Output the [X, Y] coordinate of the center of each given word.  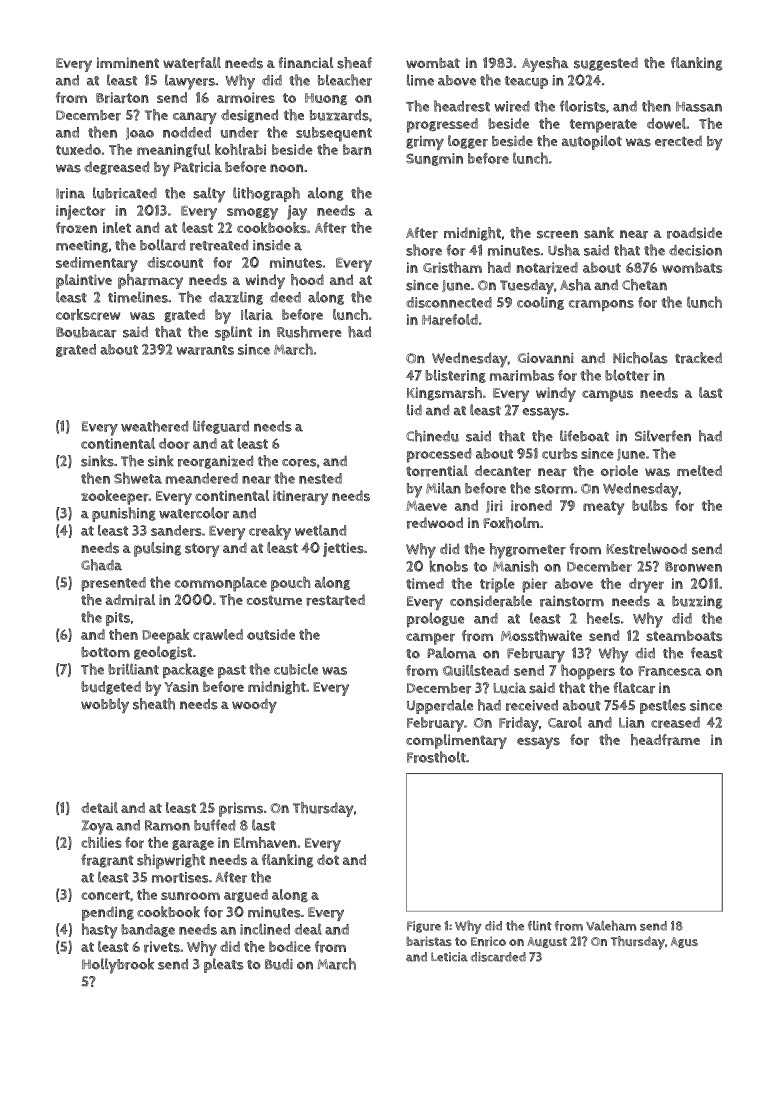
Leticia [449, 957]
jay [297, 212]
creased [675, 722]
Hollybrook [118, 966]
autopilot [592, 142]
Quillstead [476, 670]
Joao [140, 134]
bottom [105, 652]
